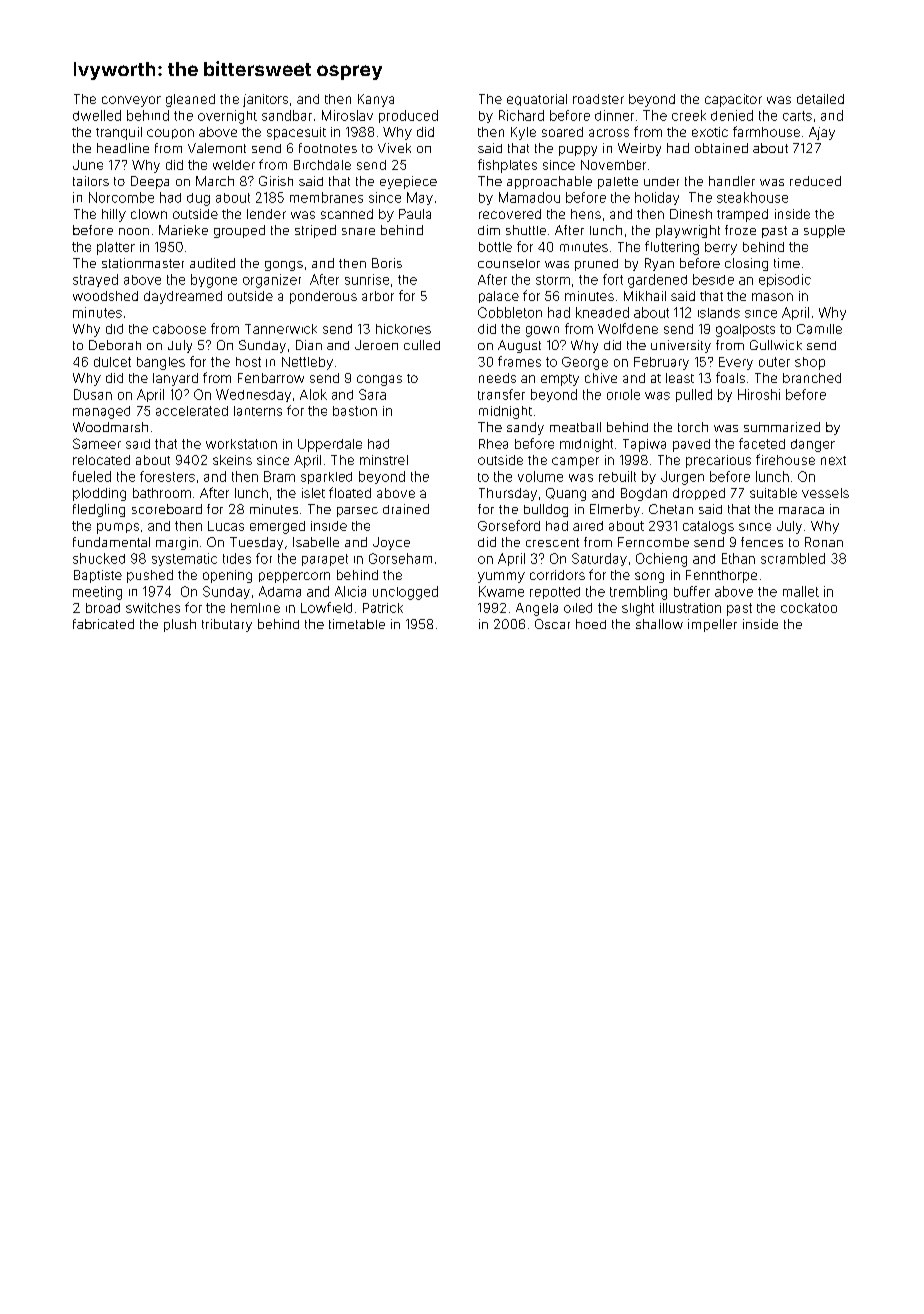 This screenshot has width=924, height=1314. What do you see at coordinates (103, 624) in the screenshot?
I see `fabricated` at bounding box center [103, 624].
